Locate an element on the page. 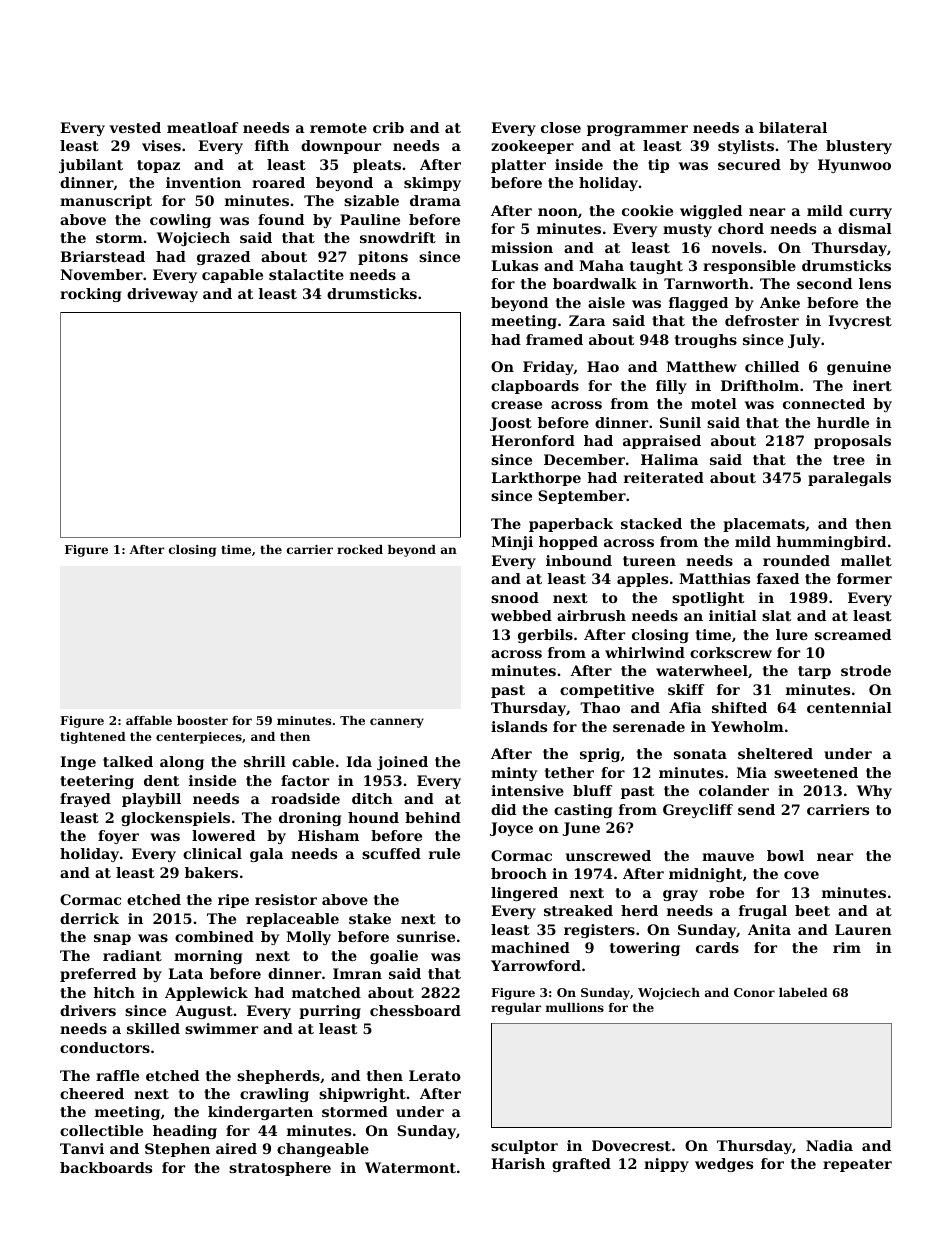  bilateral is located at coordinates (793, 127).
